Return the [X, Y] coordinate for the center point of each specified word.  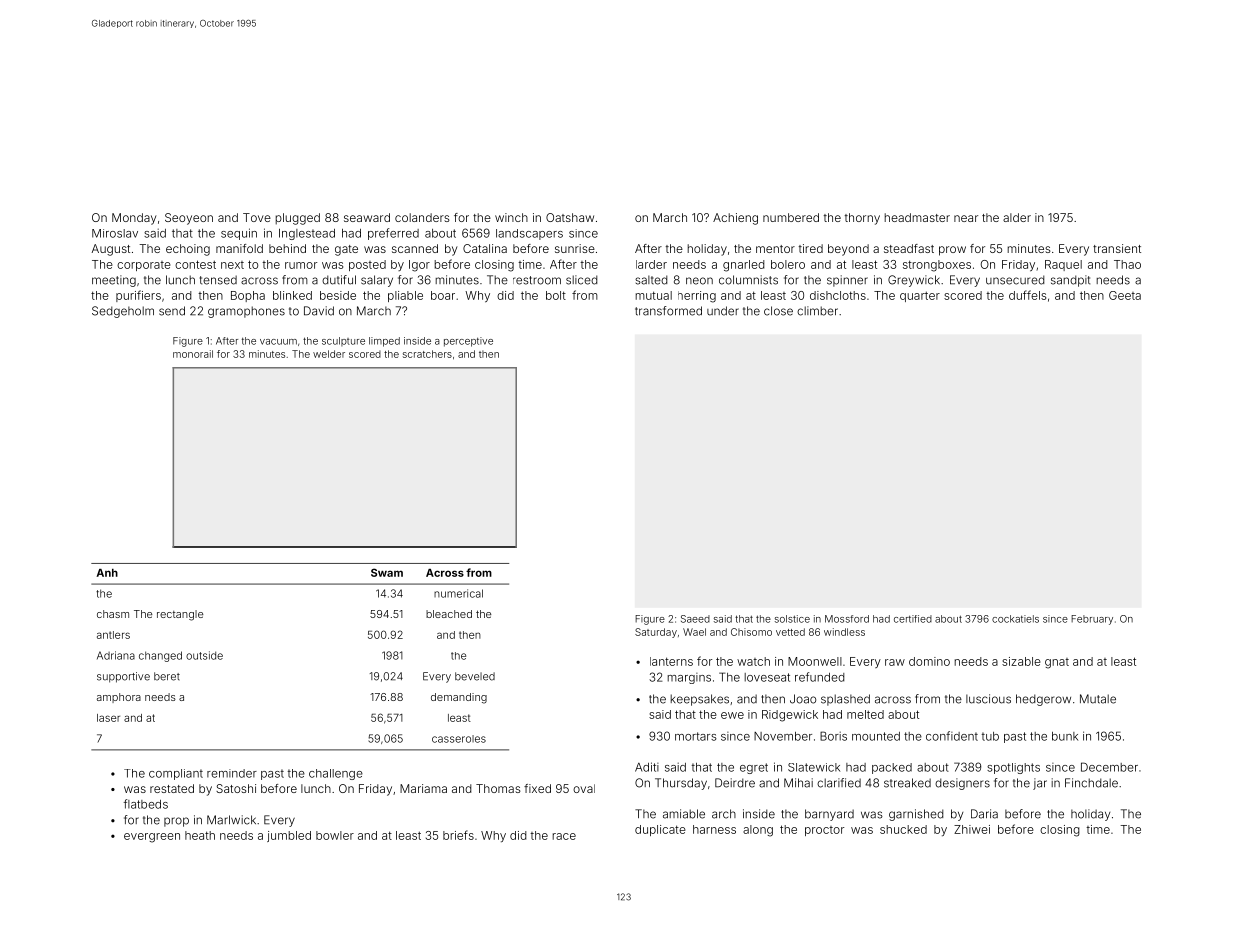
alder [1017, 217]
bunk [1065, 736]
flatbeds [146, 804]
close [778, 311]
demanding [459, 698]
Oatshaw [570, 217]
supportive [123, 677]
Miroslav [115, 233]
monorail [193, 354]
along [758, 831]
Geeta [1125, 295]
